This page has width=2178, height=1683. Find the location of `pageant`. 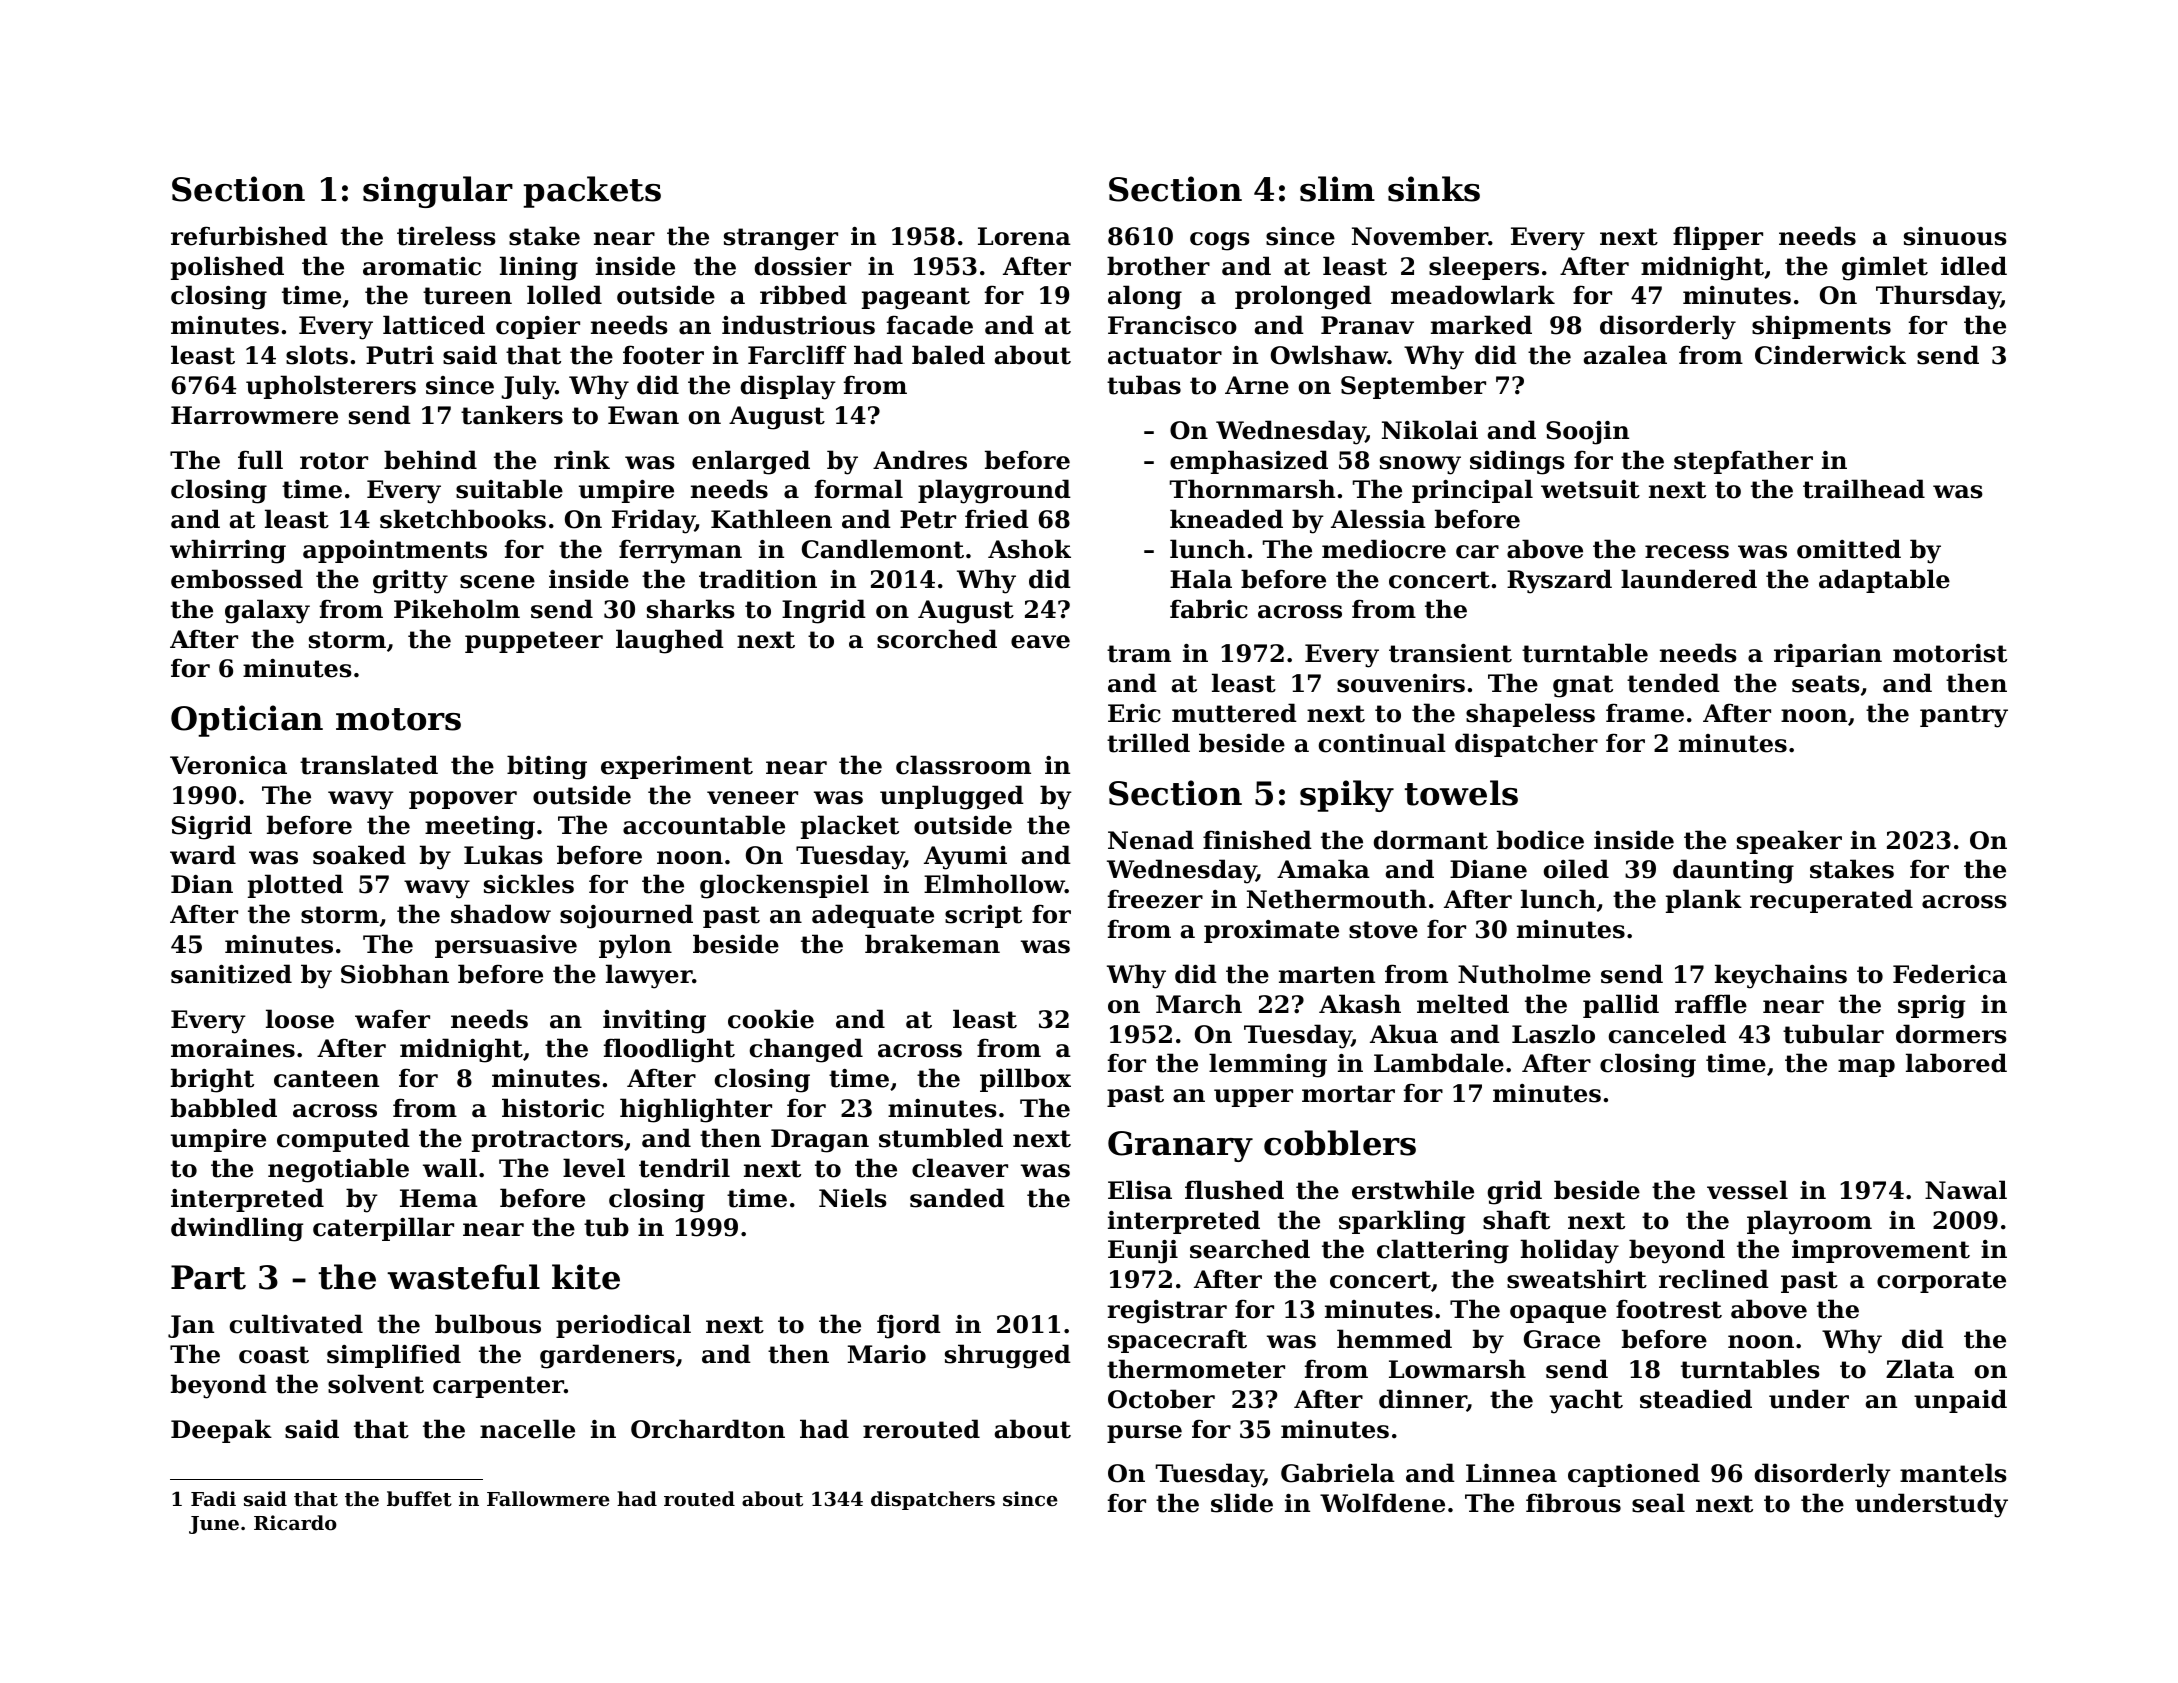

pageant is located at coordinates (916, 298).
